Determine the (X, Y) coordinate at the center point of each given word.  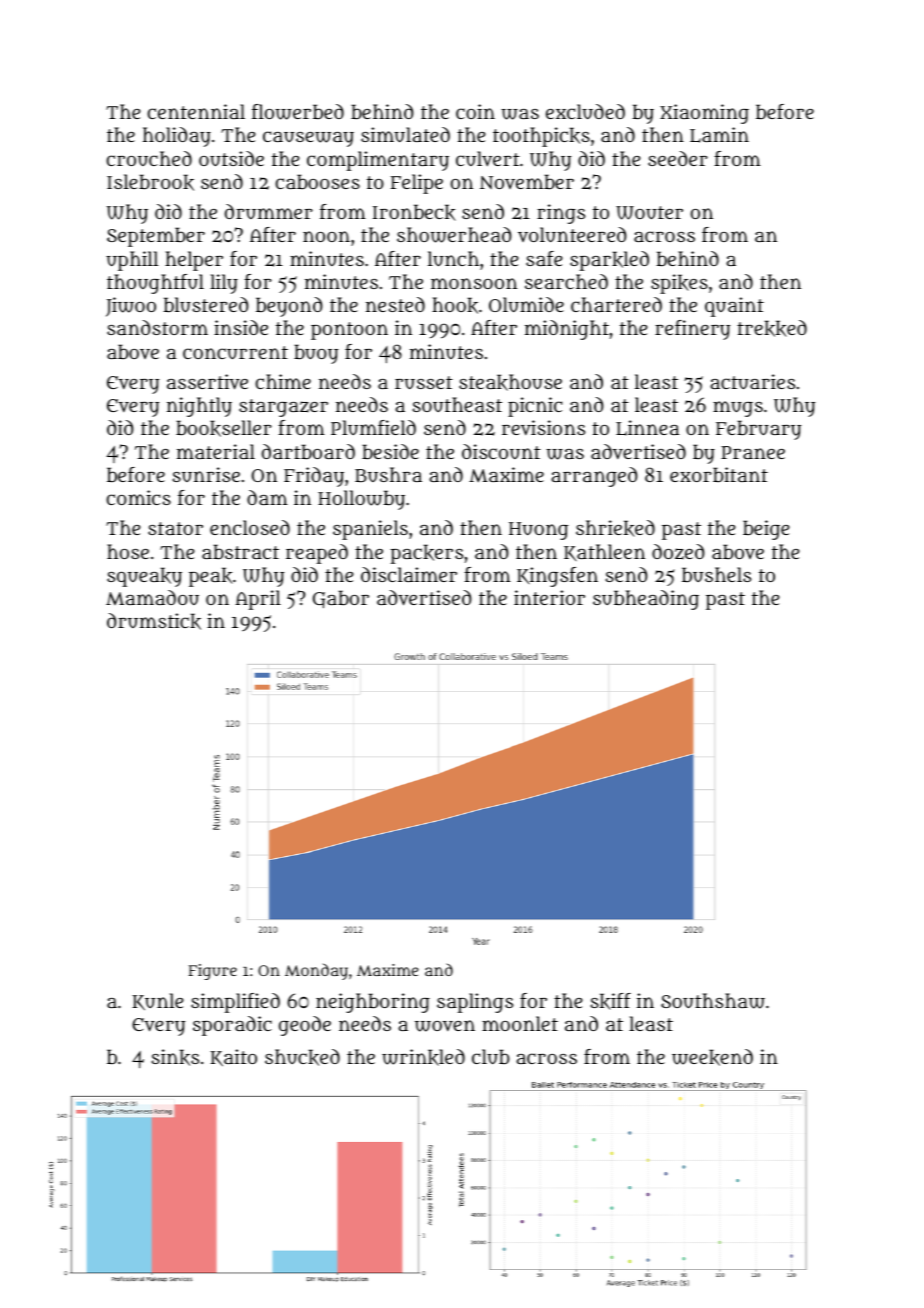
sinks (175, 1057)
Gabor (341, 599)
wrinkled (423, 1057)
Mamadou (152, 597)
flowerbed (298, 112)
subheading (646, 600)
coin (475, 111)
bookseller (224, 428)
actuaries (752, 382)
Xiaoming (704, 114)
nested (395, 304)
